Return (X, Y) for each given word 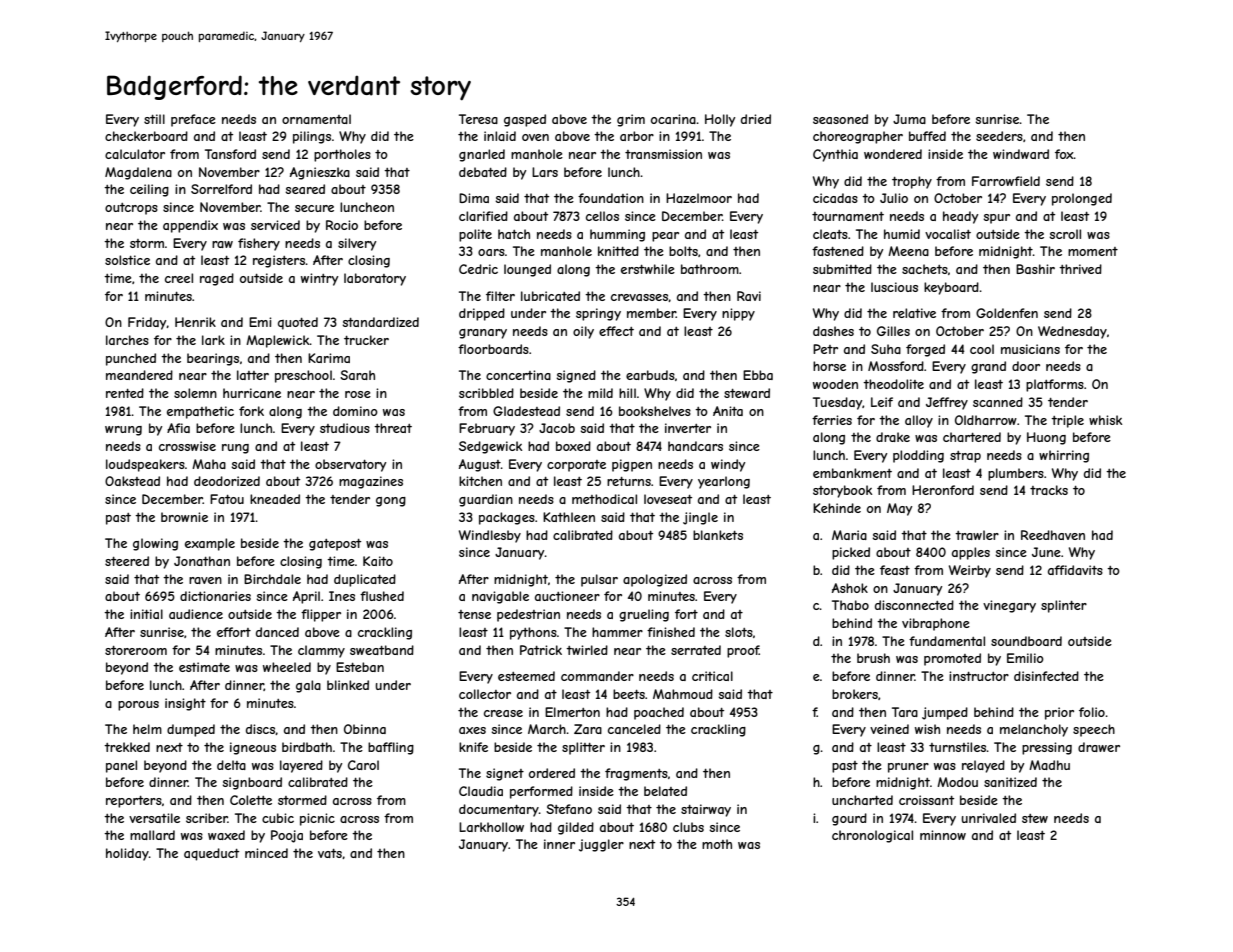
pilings (312, 137)
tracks (1049, 490)
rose (358, 394)
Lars (545, 172)
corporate (576, 466)
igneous (253, 748)
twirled (587, 650)
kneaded (275, 499)
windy (728, 465)
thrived (1080, 269)
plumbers (1016, 474)
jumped (945, 713)
